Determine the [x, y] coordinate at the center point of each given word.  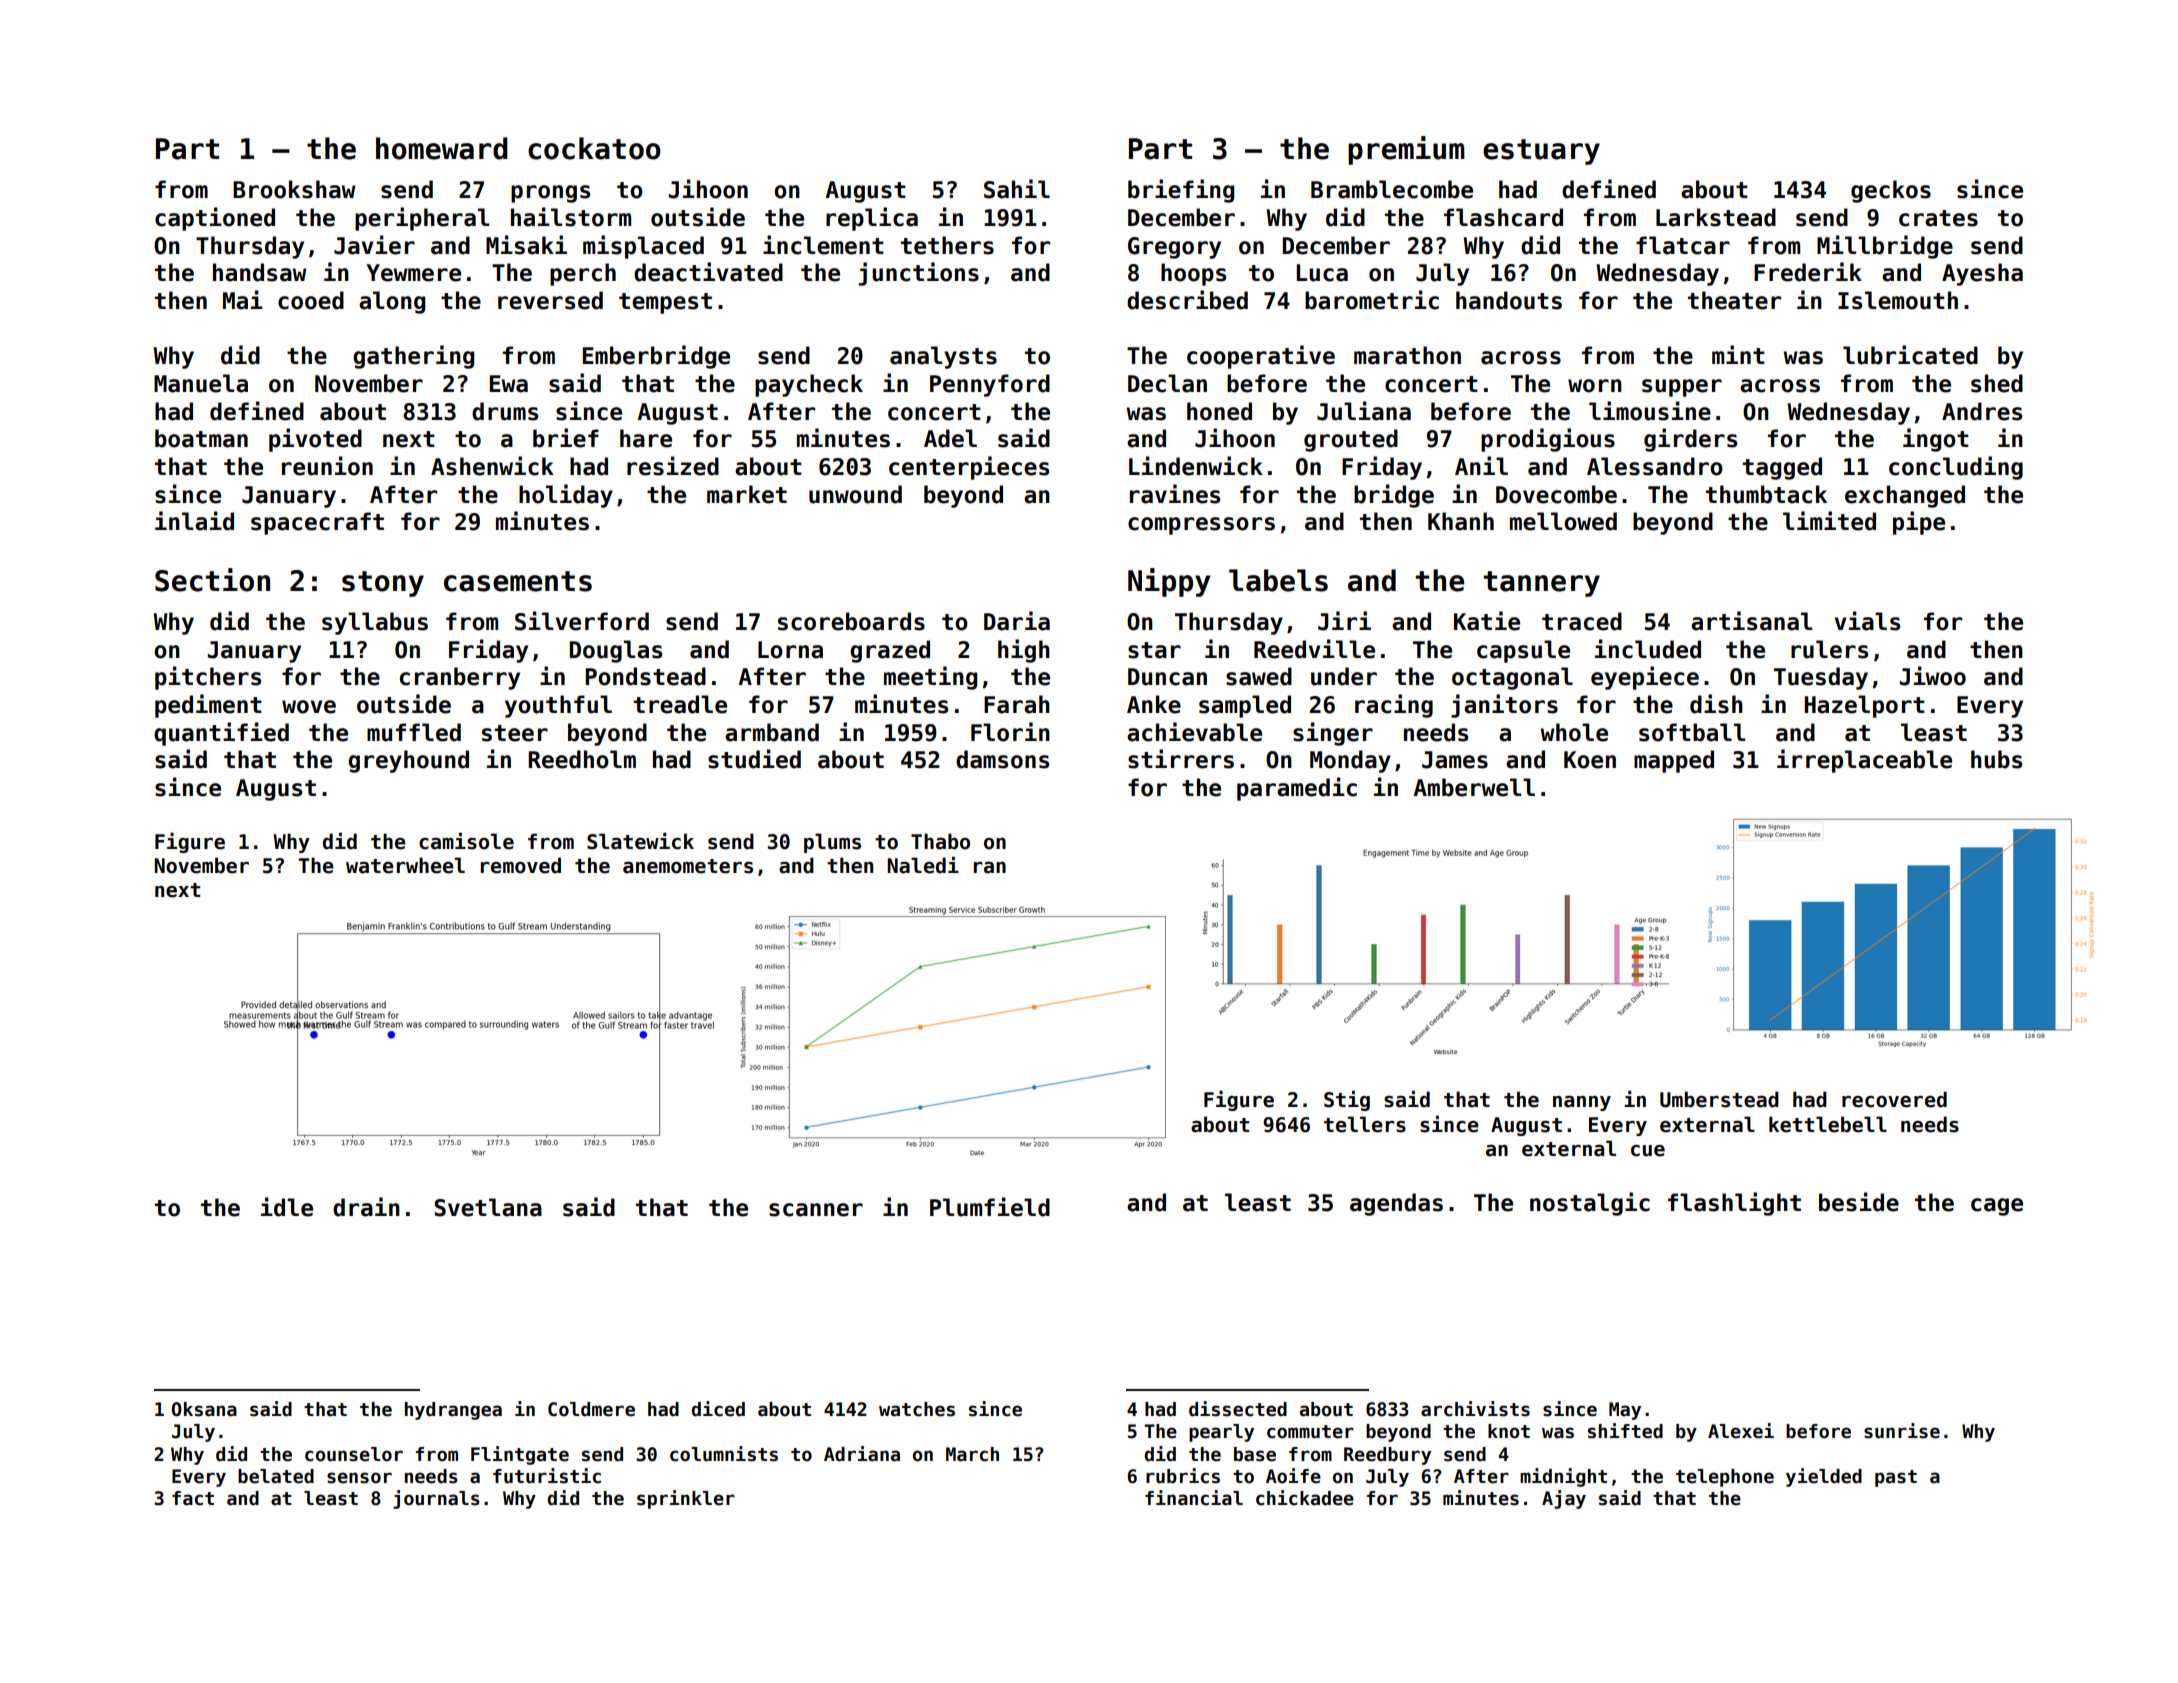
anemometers [688, 866]
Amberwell [1474, 787]
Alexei [1741, 1431]
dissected [1238, 1409]
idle [287, 1207]
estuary [1541, 152]
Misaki [526, 245]
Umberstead [1719, 1099]
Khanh [1461, 521]
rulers [1829, 649]
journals [436, 1499]
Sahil [1017, 189]
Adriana [862, 1454]
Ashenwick [492, 466]
